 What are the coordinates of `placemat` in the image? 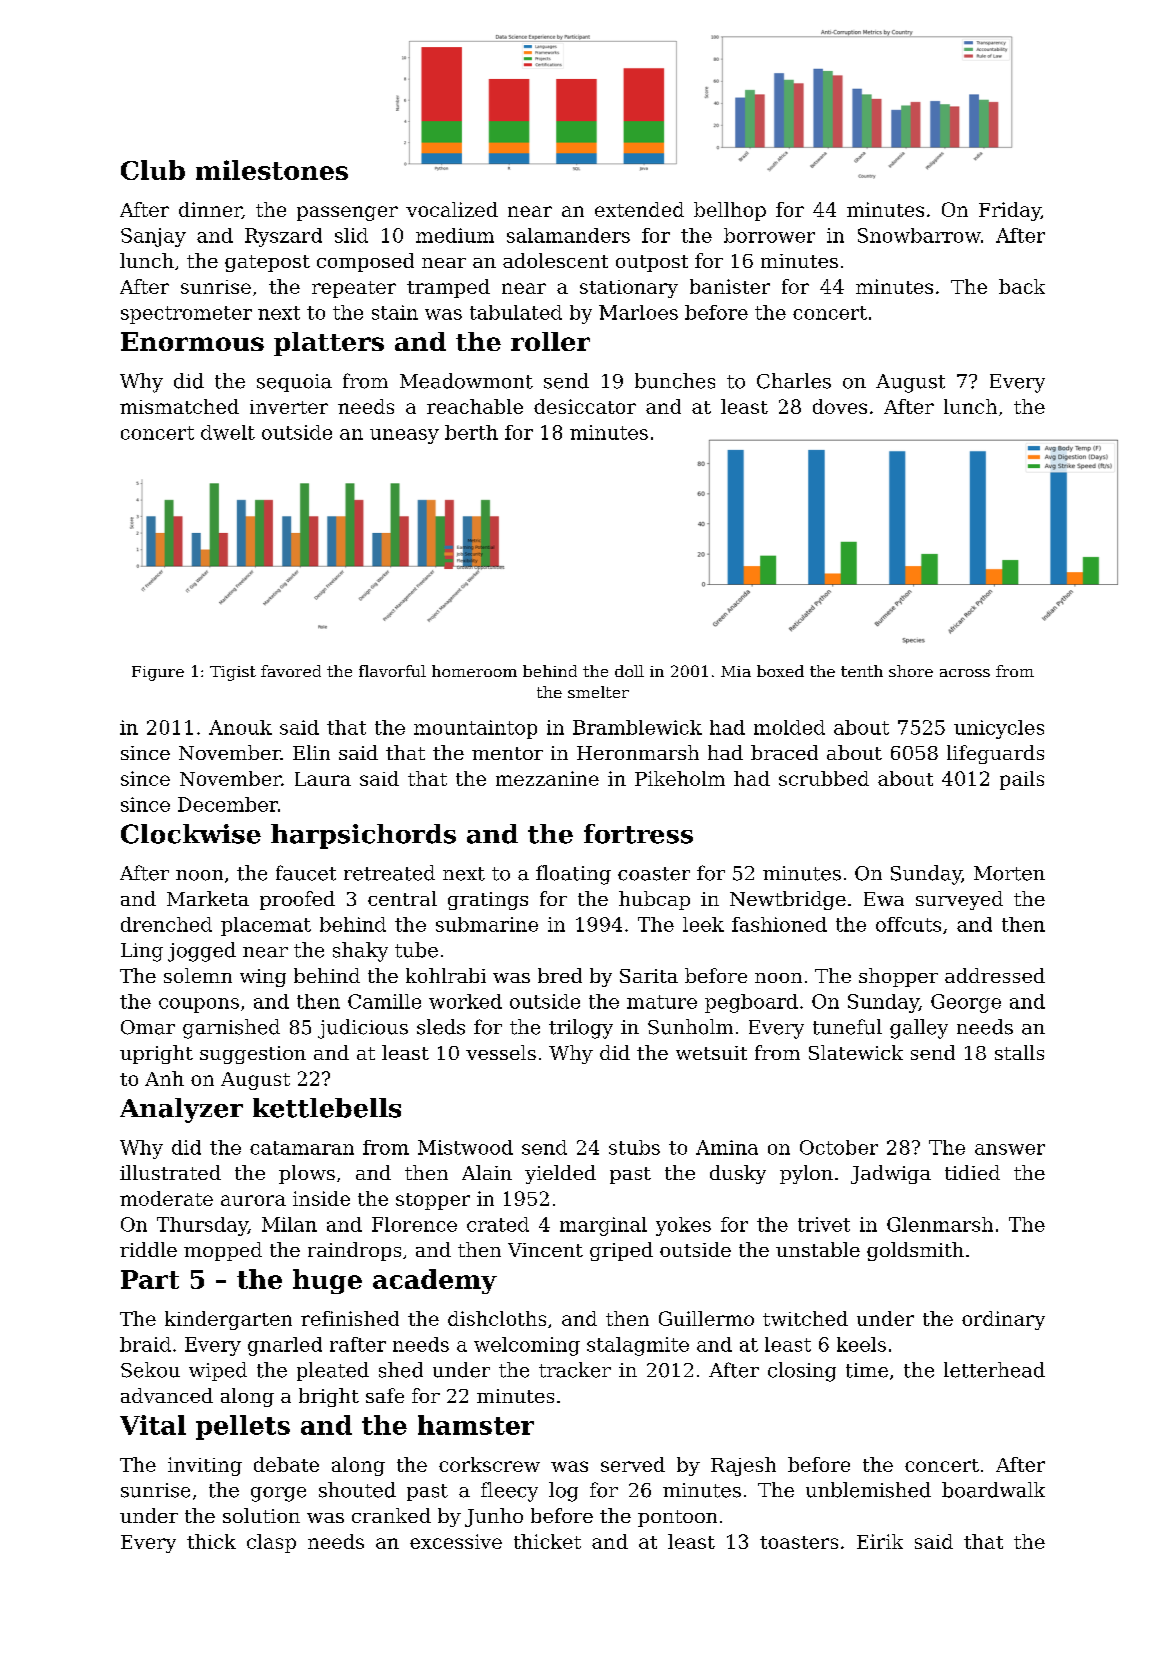 It's located at (266, 926).
